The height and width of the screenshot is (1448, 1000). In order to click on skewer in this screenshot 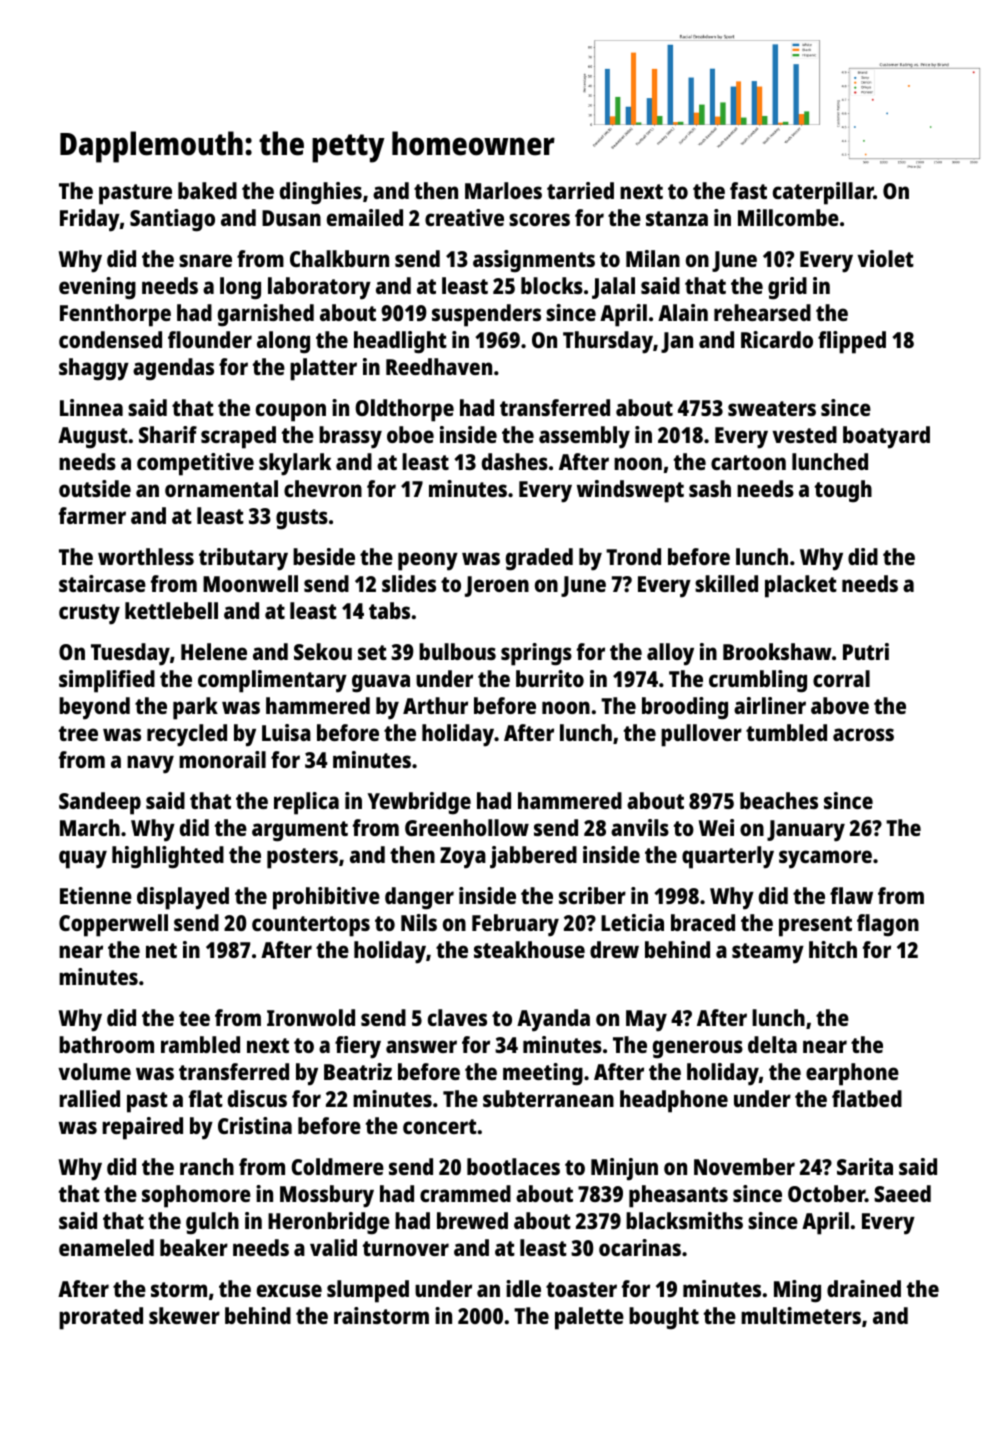, I will do `click(184, 1315)`.
